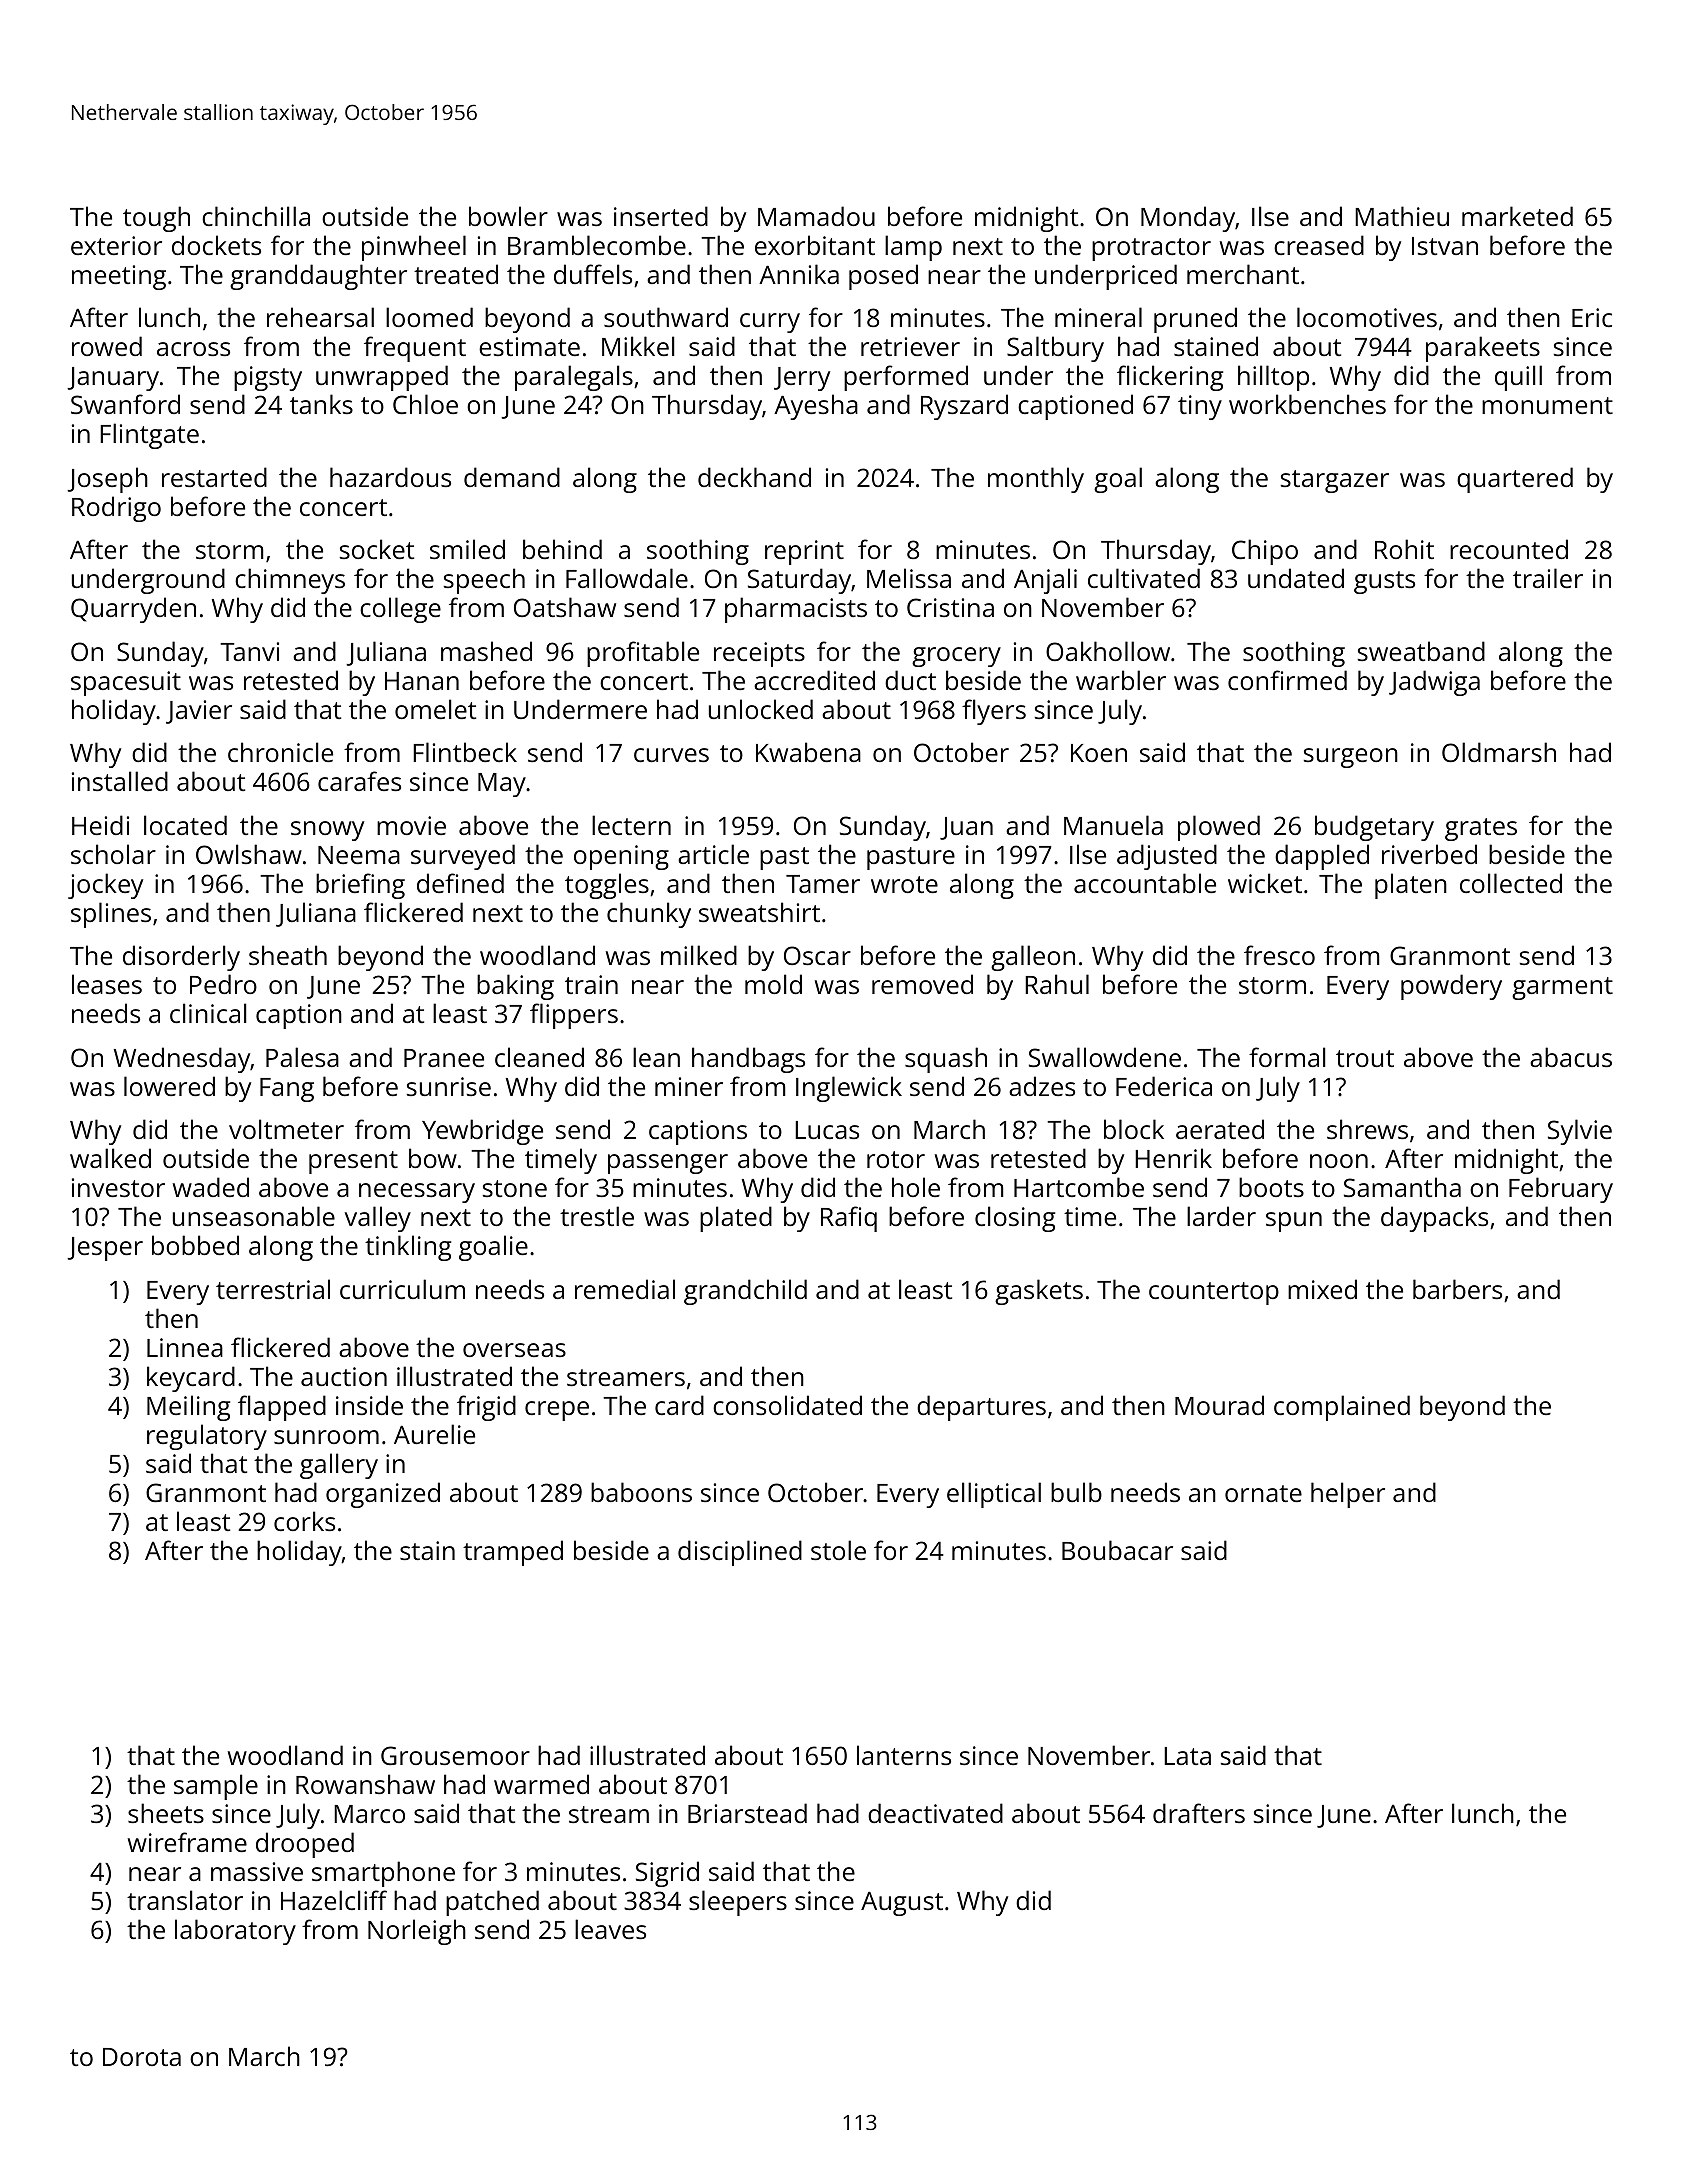 Image resolution: width=1683 pixels, height=2178 pixels. I want to click on bobbed, so click(195, 1245).
